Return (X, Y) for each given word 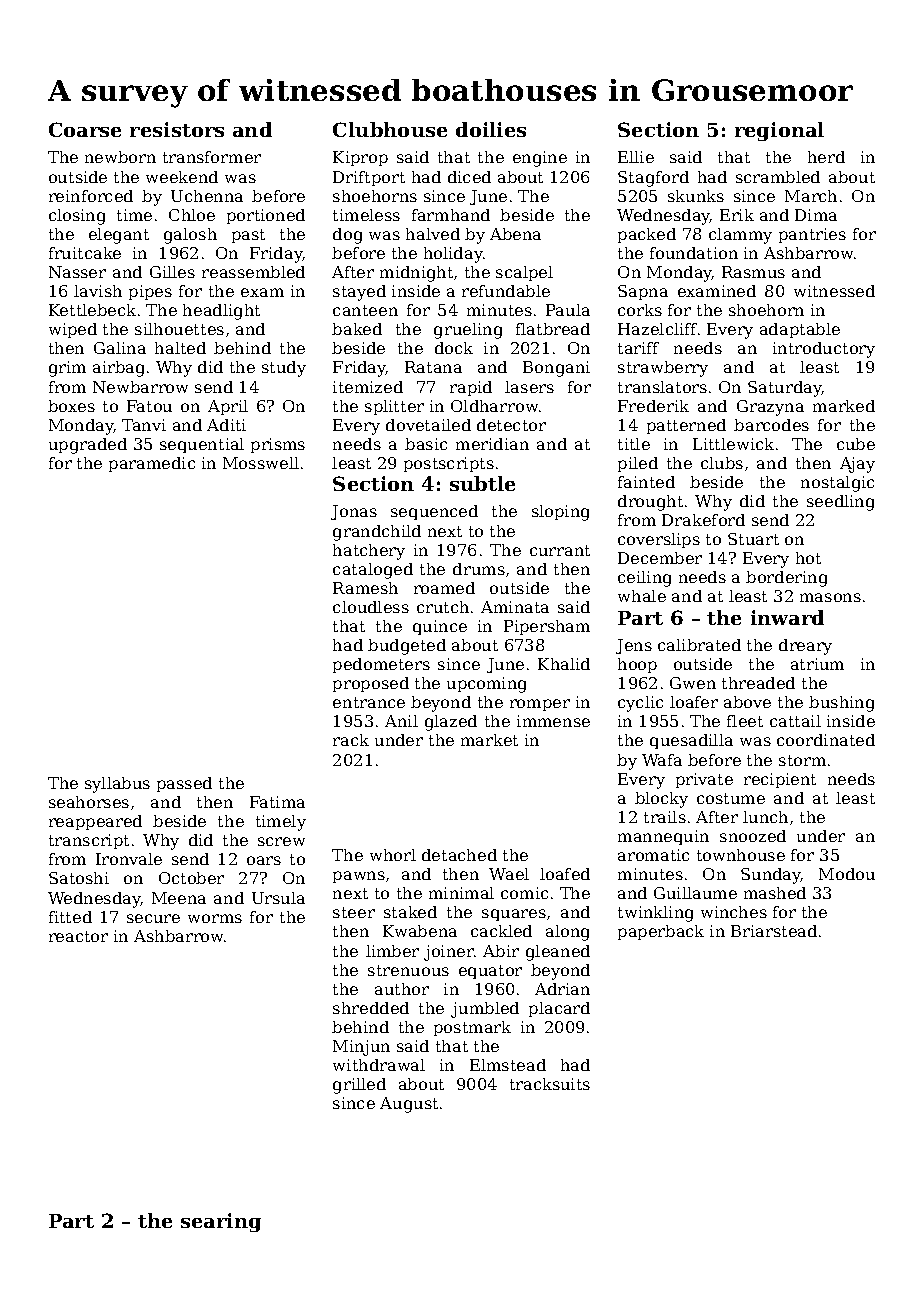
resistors (177, 129)
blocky (661, 800)
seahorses (89, 802)
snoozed (753, 836)
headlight (221, 312)
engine (540, 159)
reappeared (95, 822)
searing (221, 1222)
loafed (565, 874)
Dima (816, 215)
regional (779, 131)
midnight (416, 274)
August (409, 1105)
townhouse (741, 855)
